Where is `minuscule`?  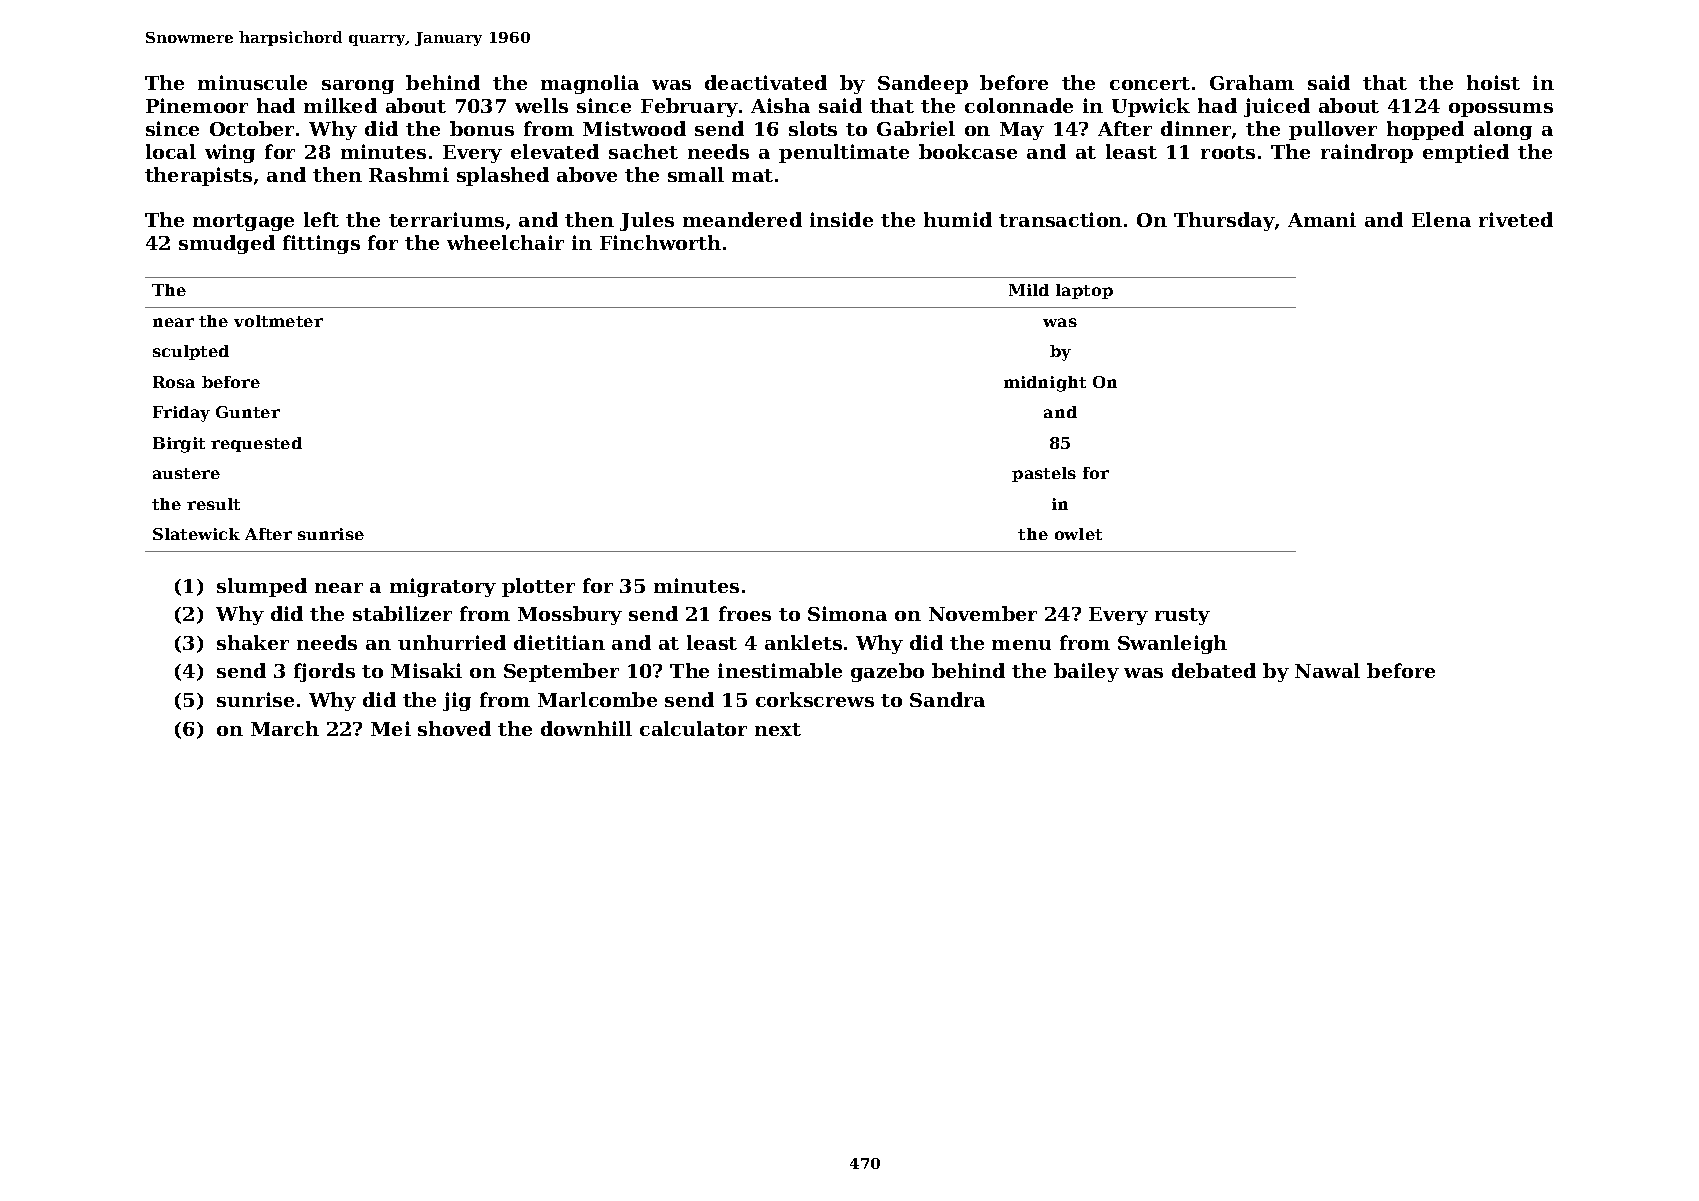
minuscule is located at coordinates (252, 82).
